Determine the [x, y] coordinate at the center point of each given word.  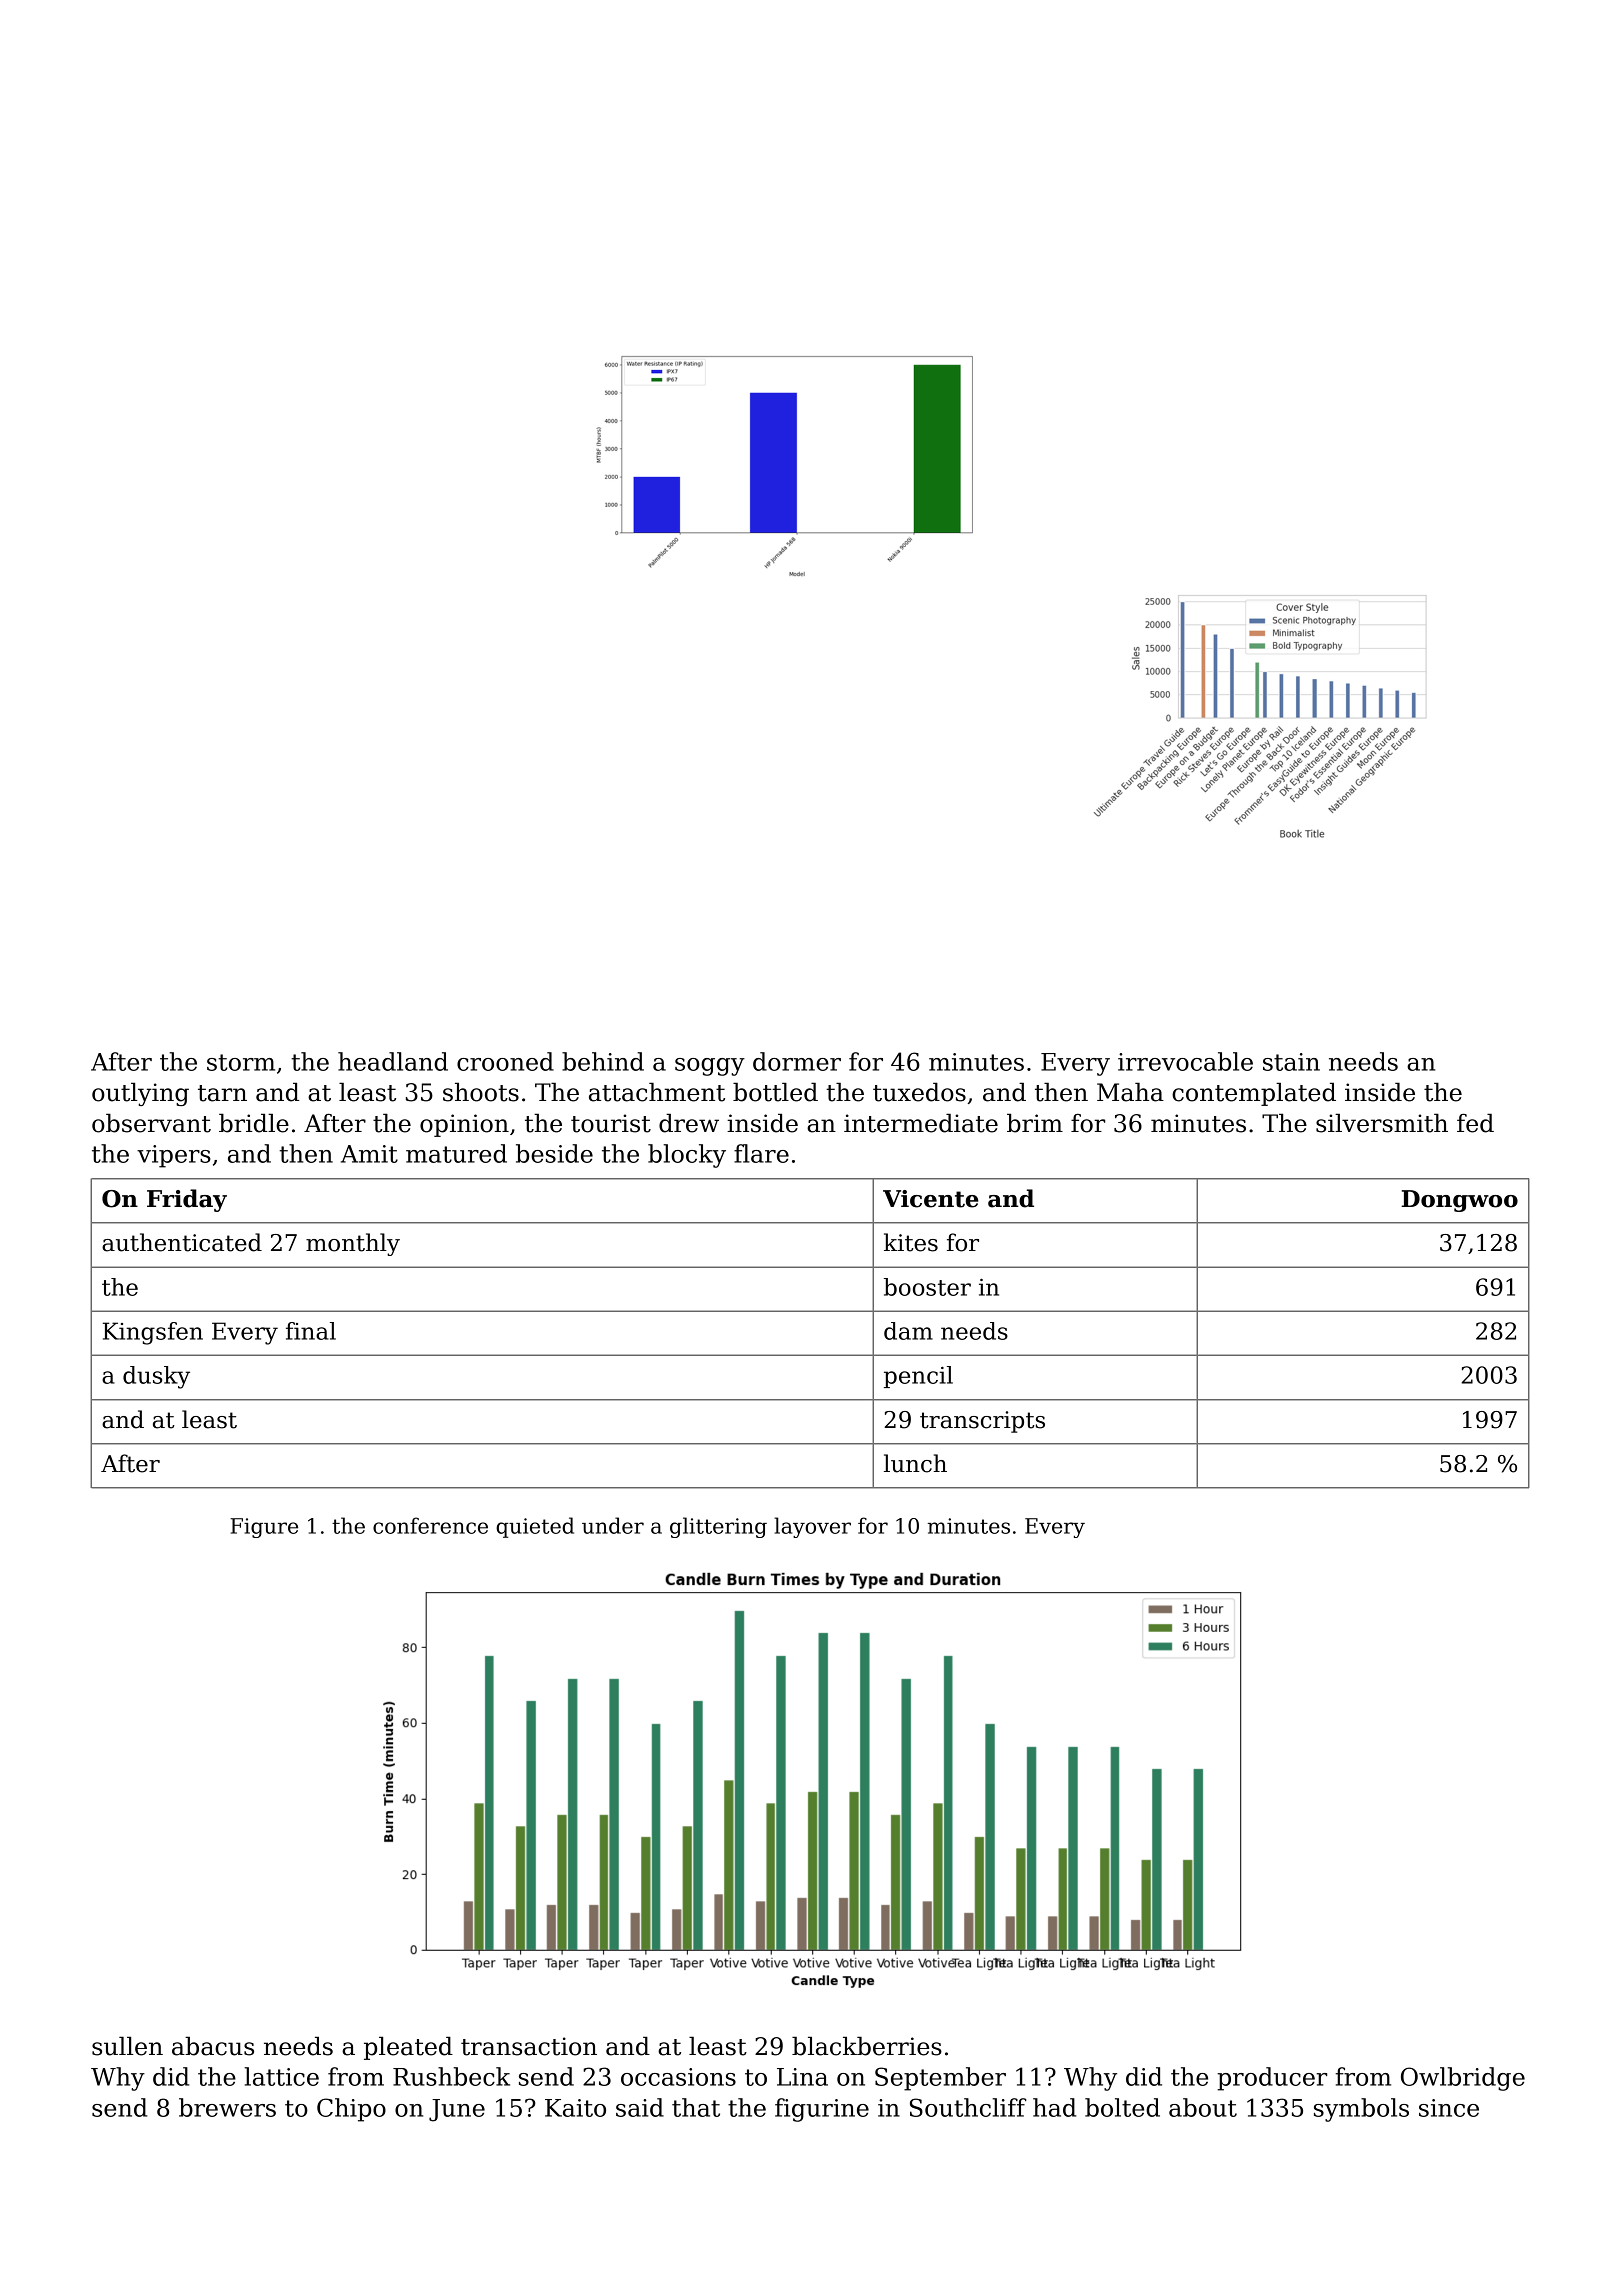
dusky [156, 1377]
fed [1475, 1123]
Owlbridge [1463, 2079]
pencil [918, 1377]
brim [1035, 1123]
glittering [718, 1527]
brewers [227, 2107]
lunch [915, 1463]
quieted [535, 1527]
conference [430, 1525]
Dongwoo [1459, 1201]
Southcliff [968, 2107]
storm [241, 1062]
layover [812, 1527]
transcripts [982, 1422]
